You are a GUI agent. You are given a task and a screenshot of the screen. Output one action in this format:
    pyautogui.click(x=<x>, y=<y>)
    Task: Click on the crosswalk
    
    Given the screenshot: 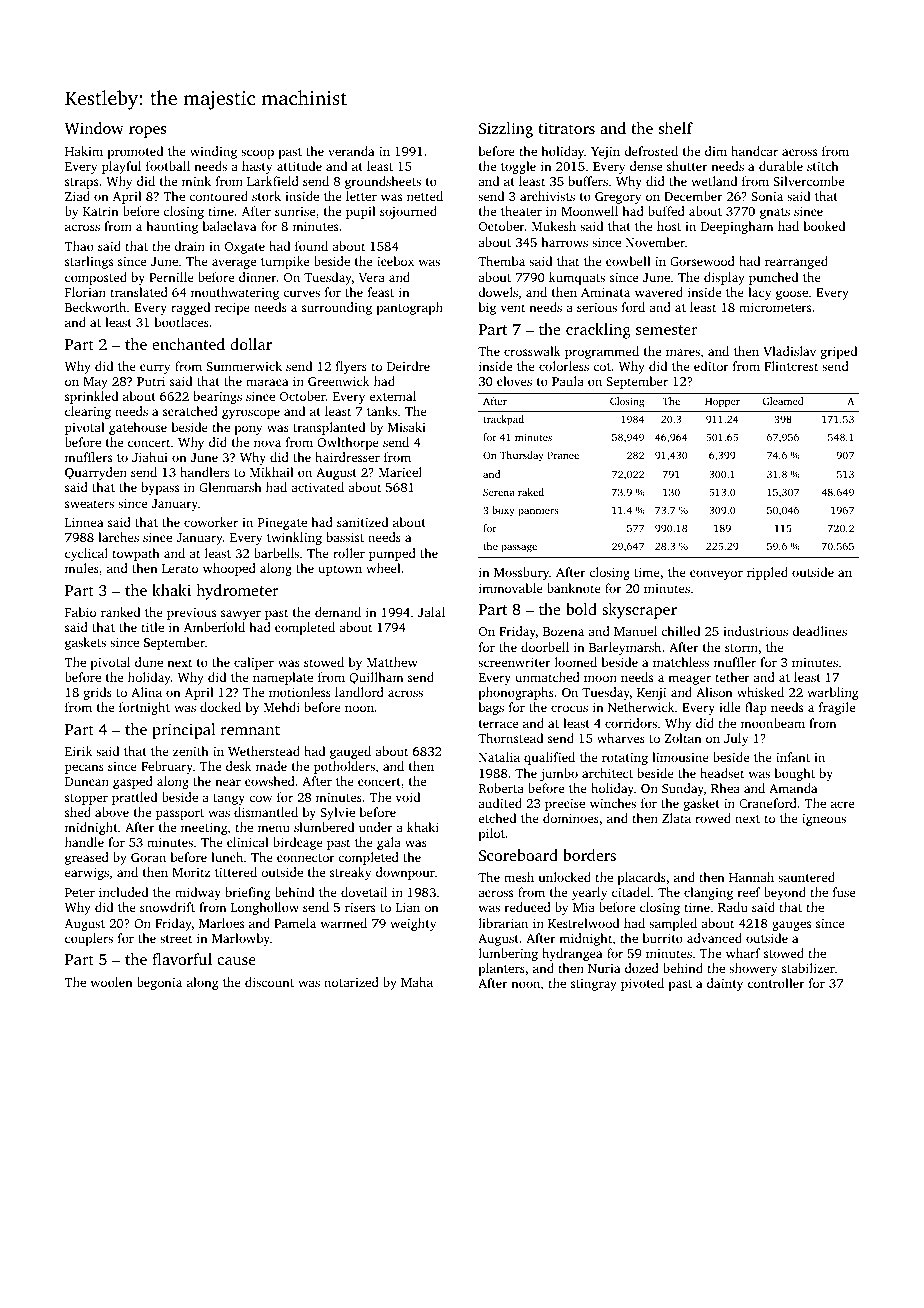 What is the action you would take?
    pyautogui.click(x=532, y=351)
